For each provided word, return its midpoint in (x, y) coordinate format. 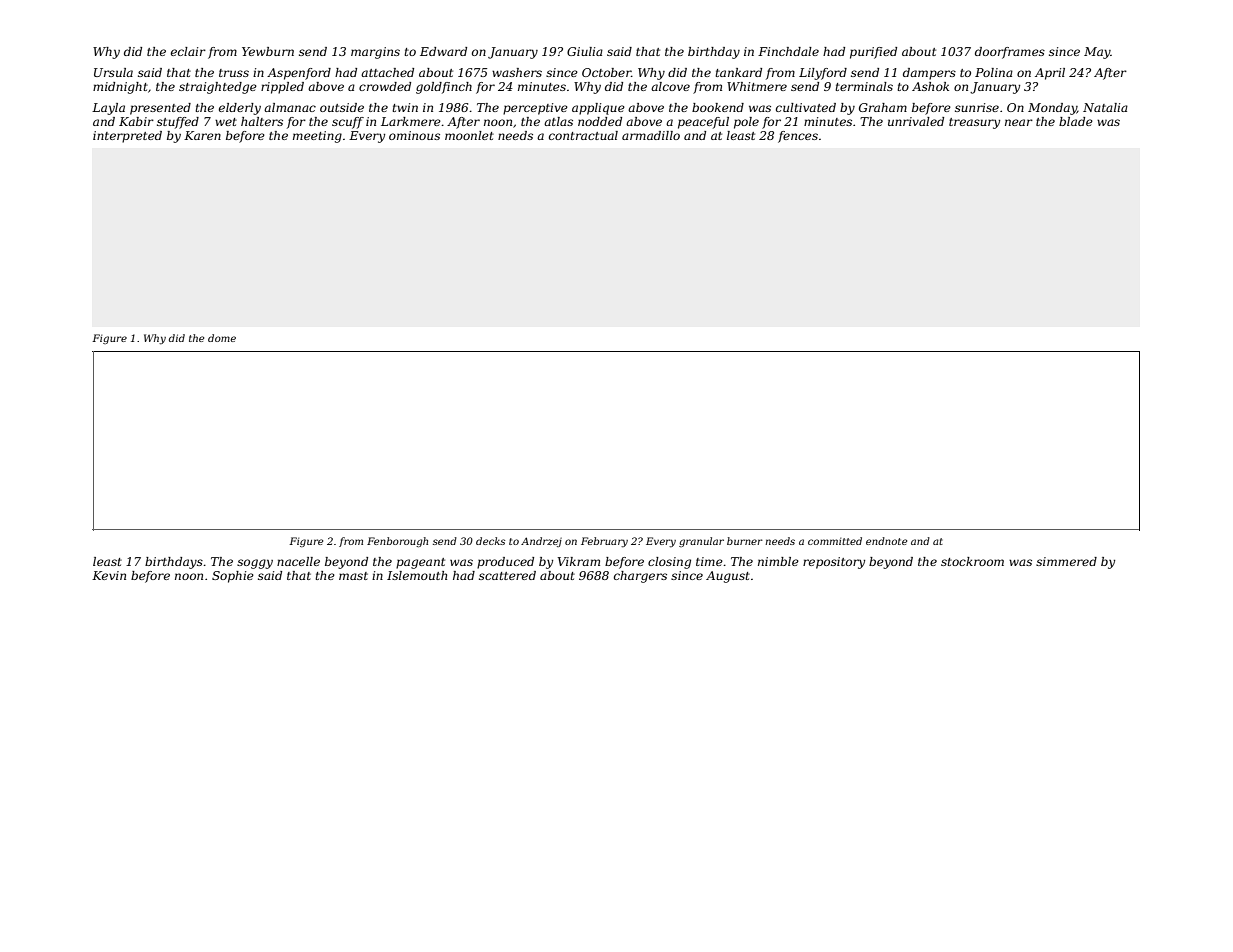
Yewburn (268, 51)
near (1019, 122)
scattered (507, 575)
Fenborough (397, 542)
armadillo (651, 135)
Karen (202, 135)
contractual (583, 135)
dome (222, 338)
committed (835, 541)
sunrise (977, 107)
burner (745, 541)
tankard (738, 72)
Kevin (109, 575)
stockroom (972, 561)
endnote (886, 541)
